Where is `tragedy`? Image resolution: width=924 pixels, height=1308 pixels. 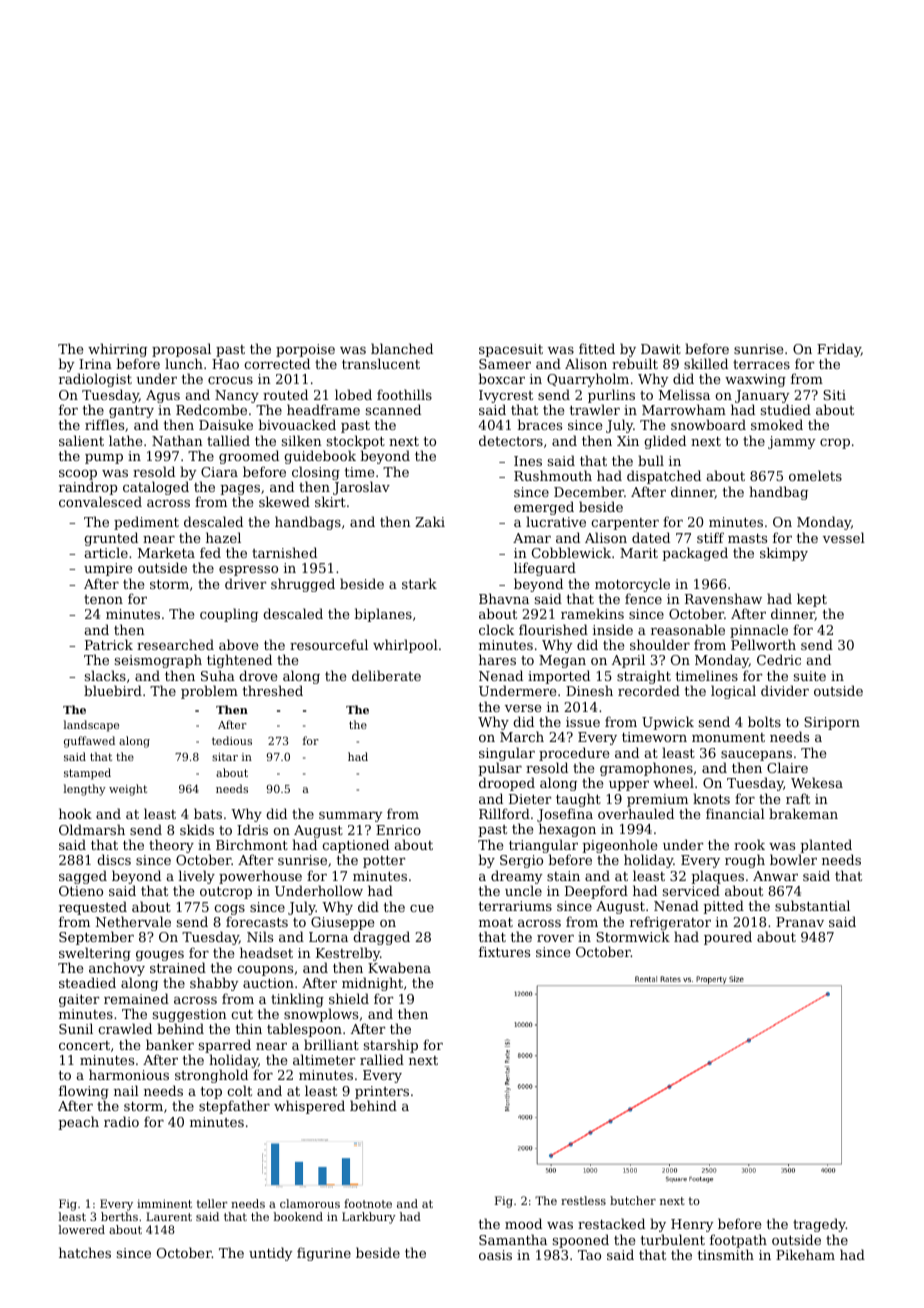
tragedy is located at coordinates (819, 1225).
